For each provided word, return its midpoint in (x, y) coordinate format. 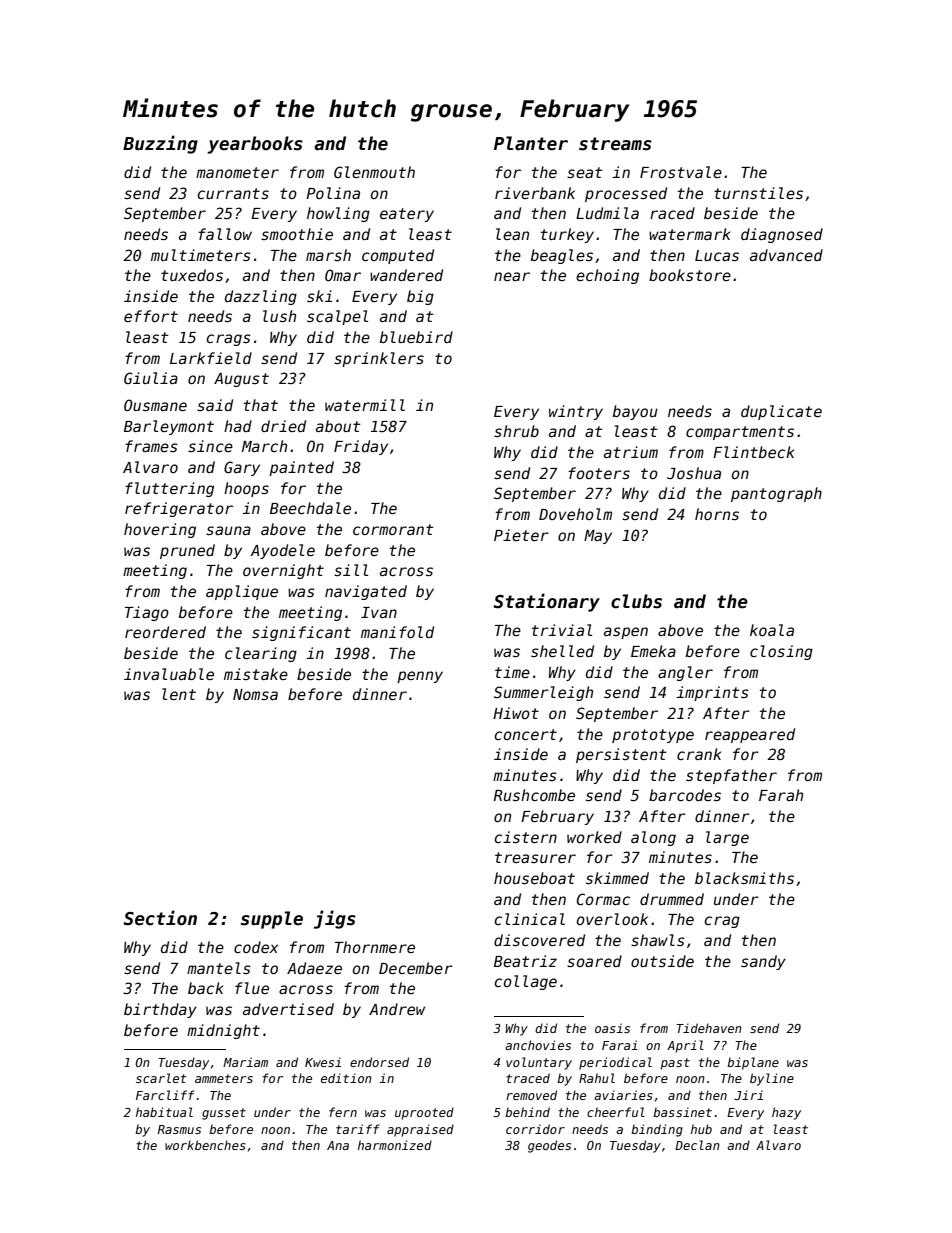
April (685, 1046)
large (727, 838)
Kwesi (323, 1062)
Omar (343, 275)
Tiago (147, 613)
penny (420, 677)
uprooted (424, 1113)
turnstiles (758, 193)
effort (151, 316)
